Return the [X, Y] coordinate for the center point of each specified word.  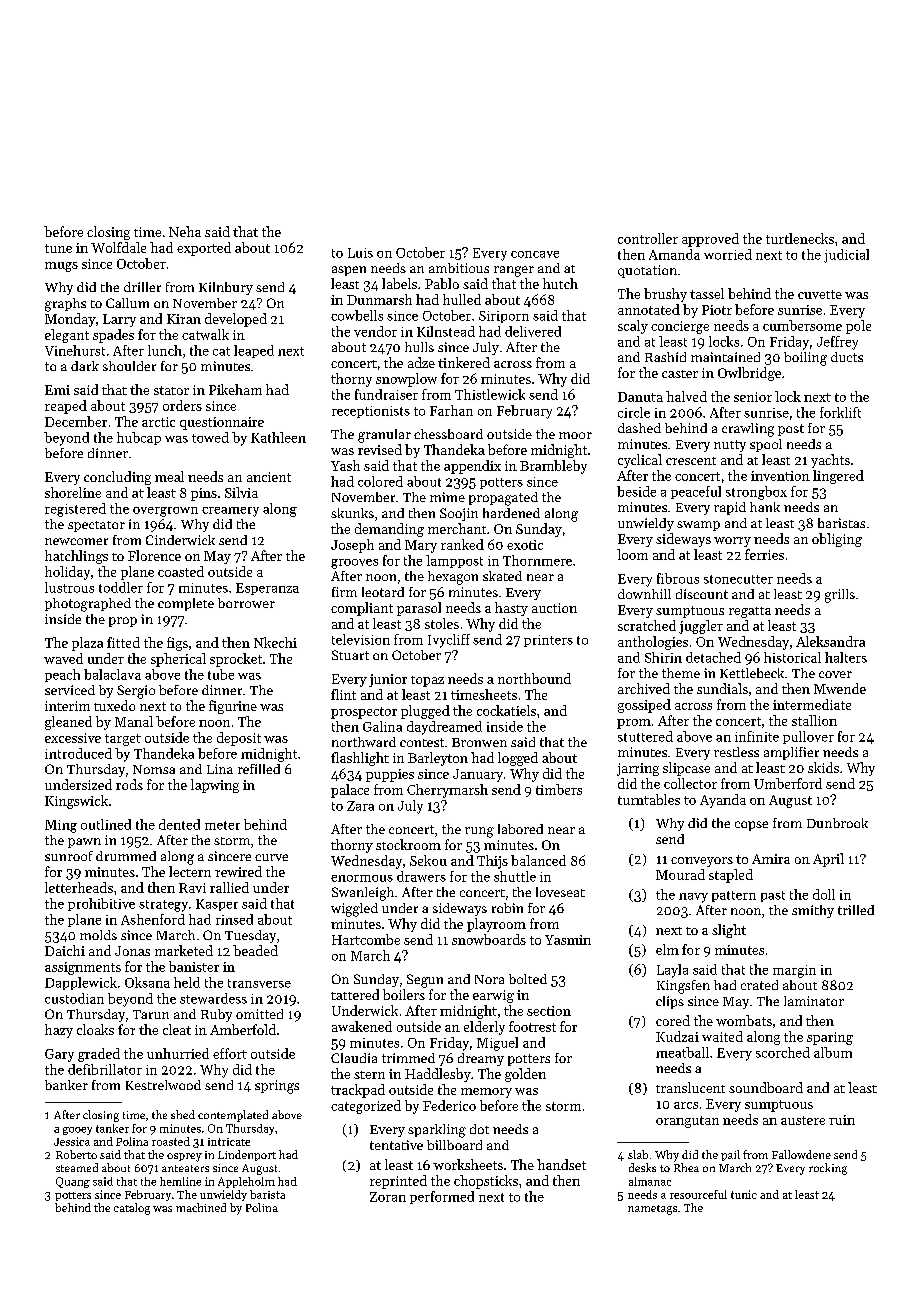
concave [535, 254]
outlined [106, 824]
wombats [744, 1020]
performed [442, 1197]
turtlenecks [800, 238]
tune [58, 248]
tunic [744, 1194]
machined [201, 1207]
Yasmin [568, 940]
